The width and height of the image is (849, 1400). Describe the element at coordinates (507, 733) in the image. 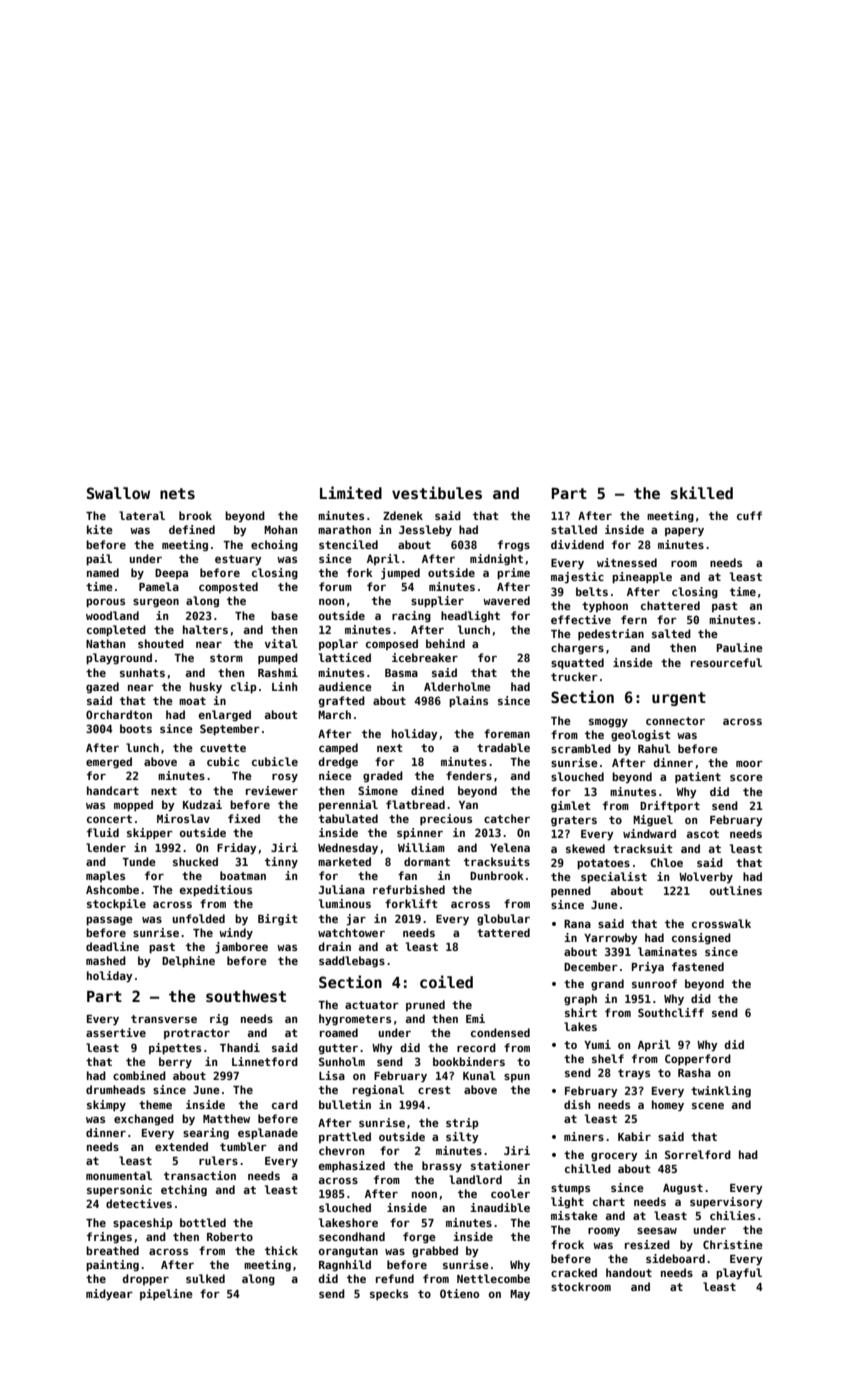

I see `foreman` at that location.
